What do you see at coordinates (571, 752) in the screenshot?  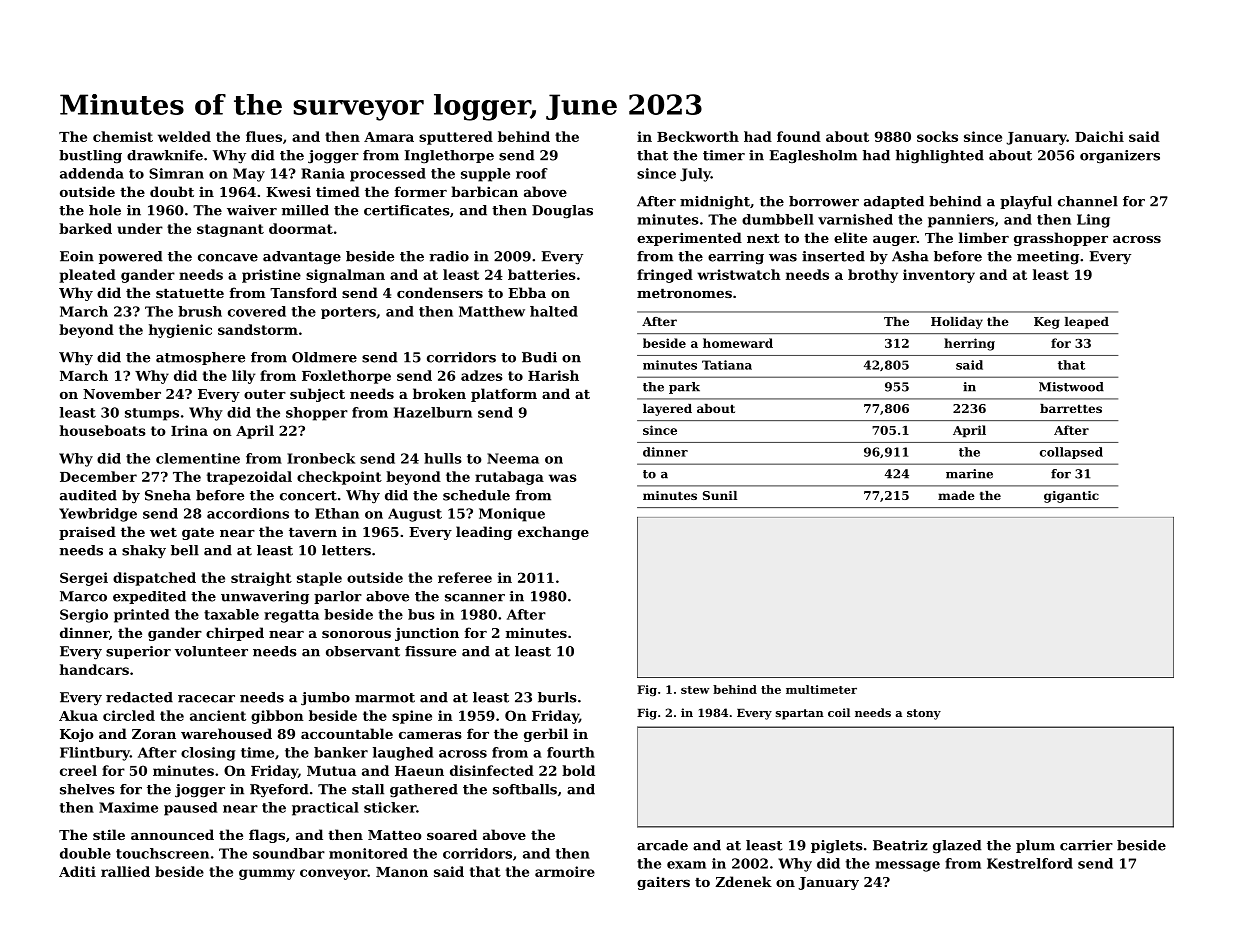 I see `fourth` at bounding box center [571, 752].
